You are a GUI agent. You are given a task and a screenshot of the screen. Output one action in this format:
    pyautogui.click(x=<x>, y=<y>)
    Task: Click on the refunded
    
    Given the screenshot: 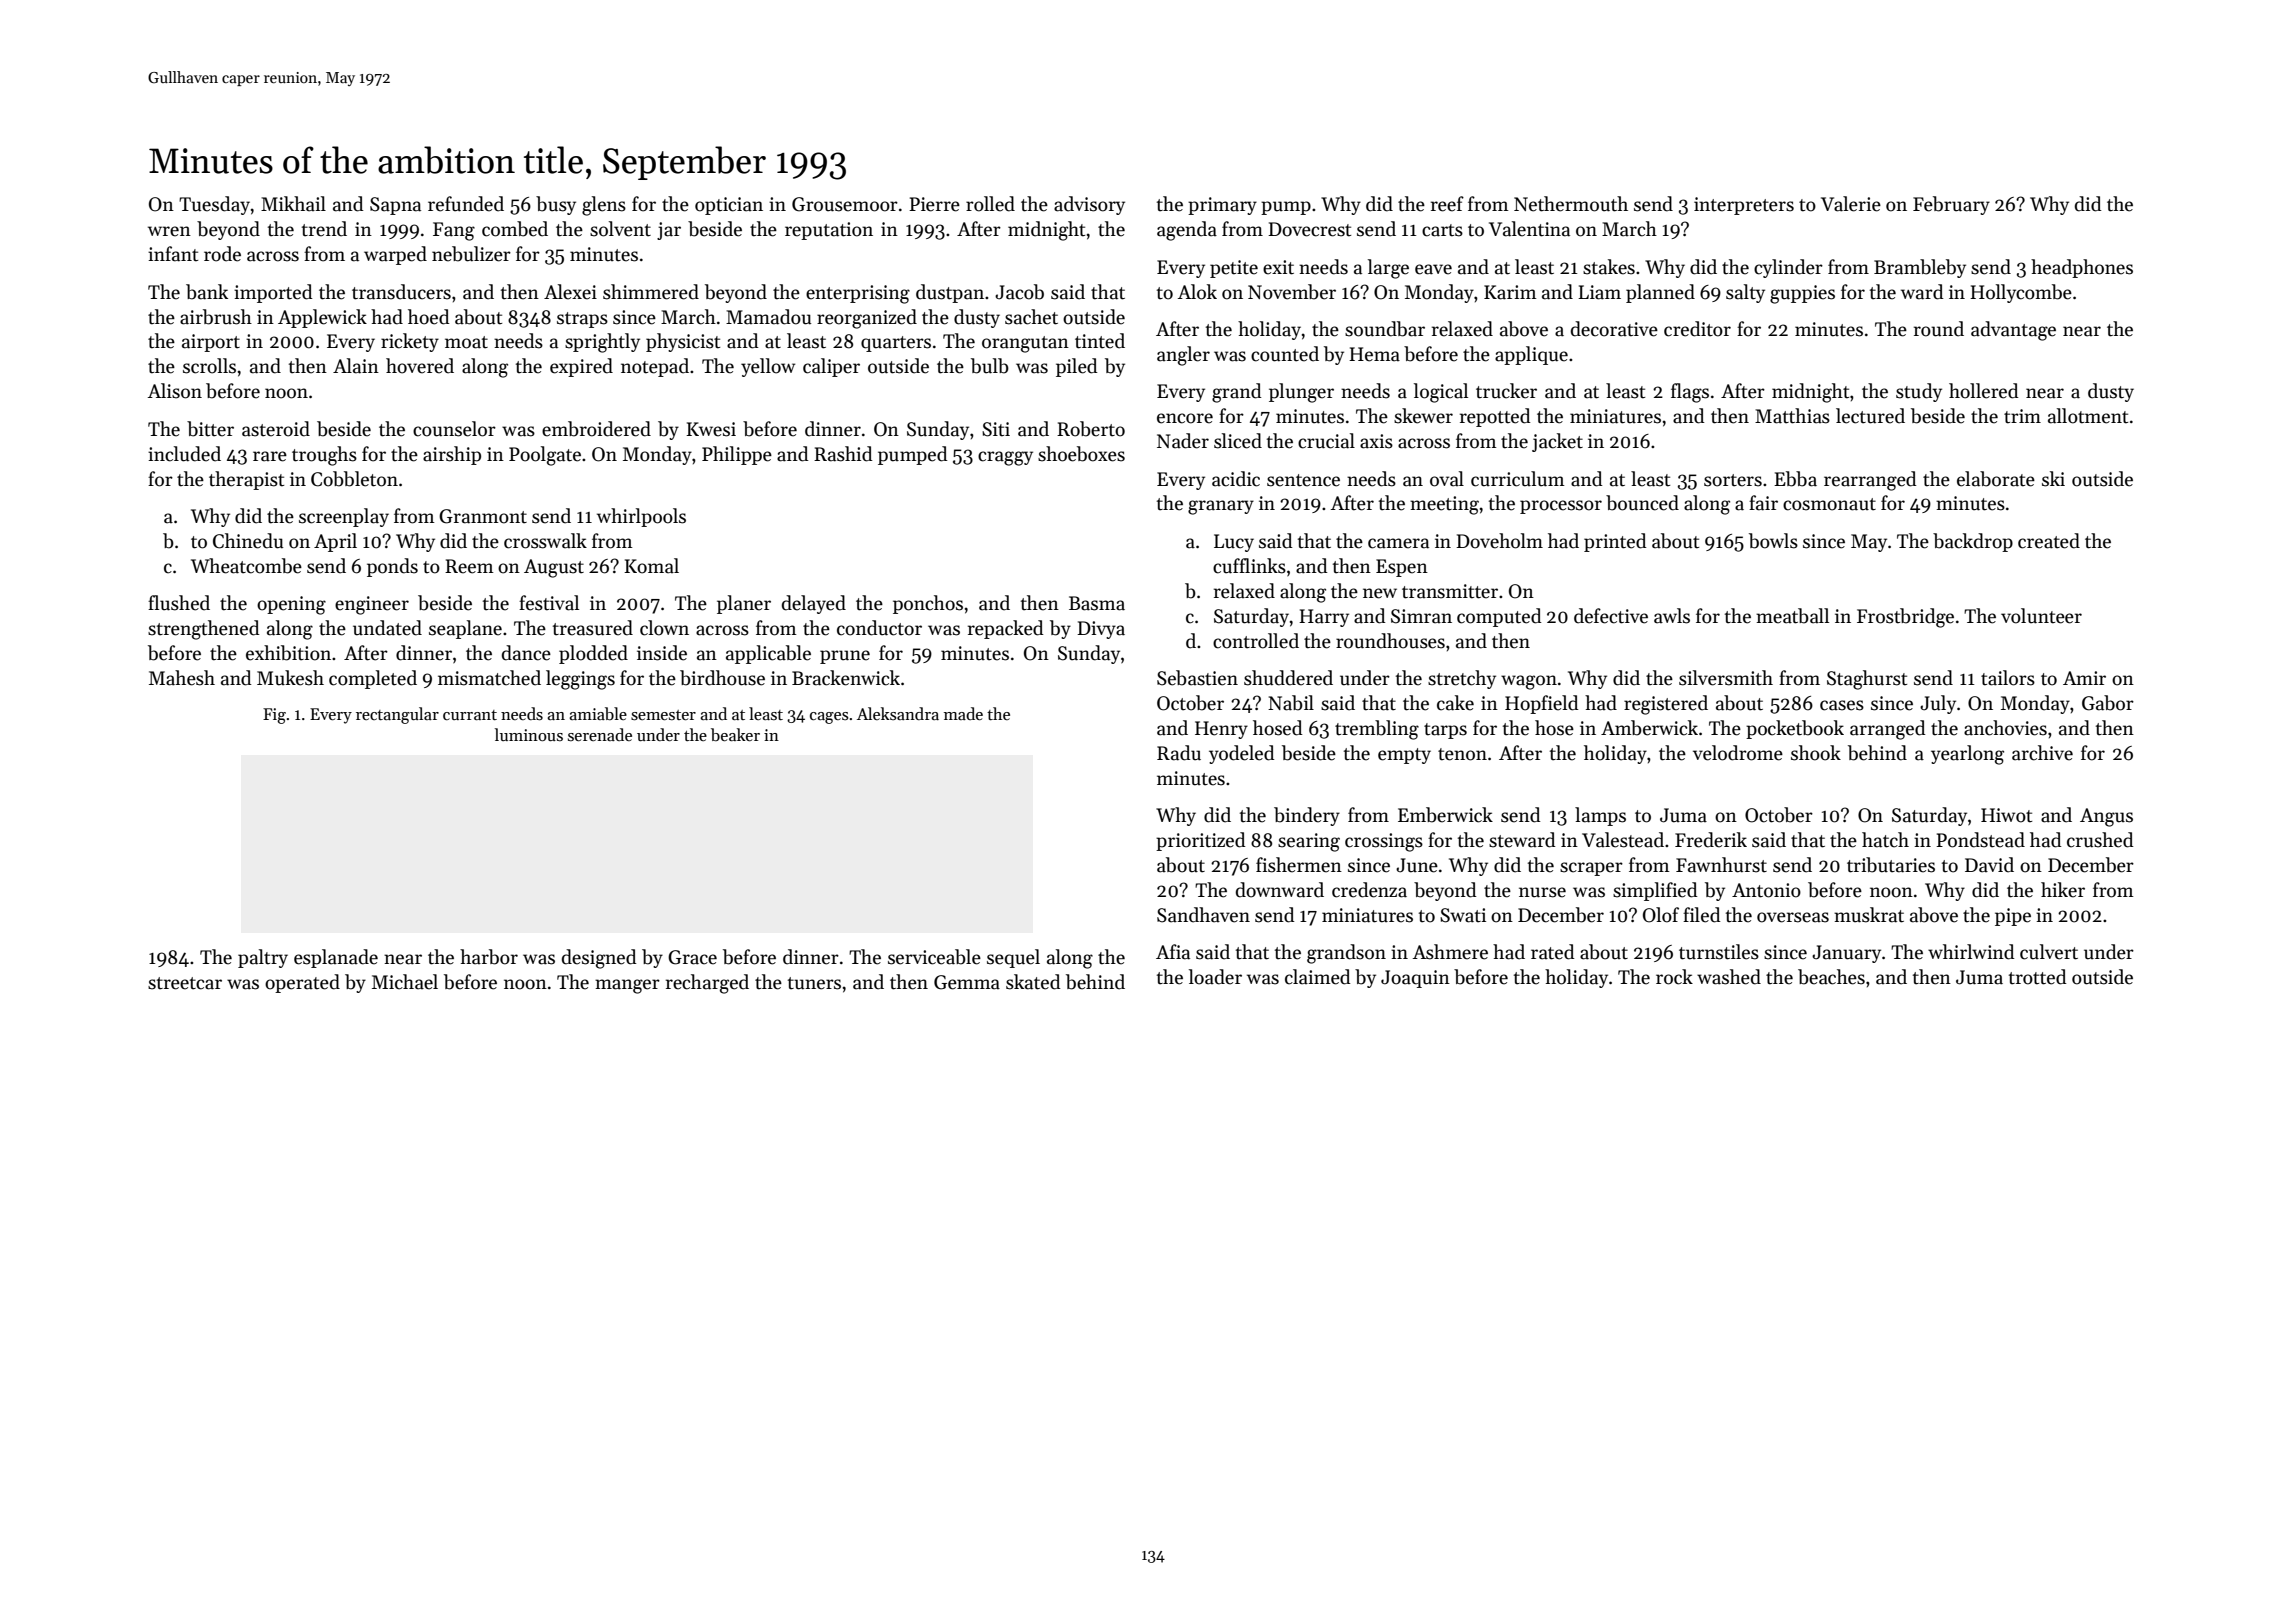 What is the action you would take?
    pyautogui.click(x=466, y=204)
